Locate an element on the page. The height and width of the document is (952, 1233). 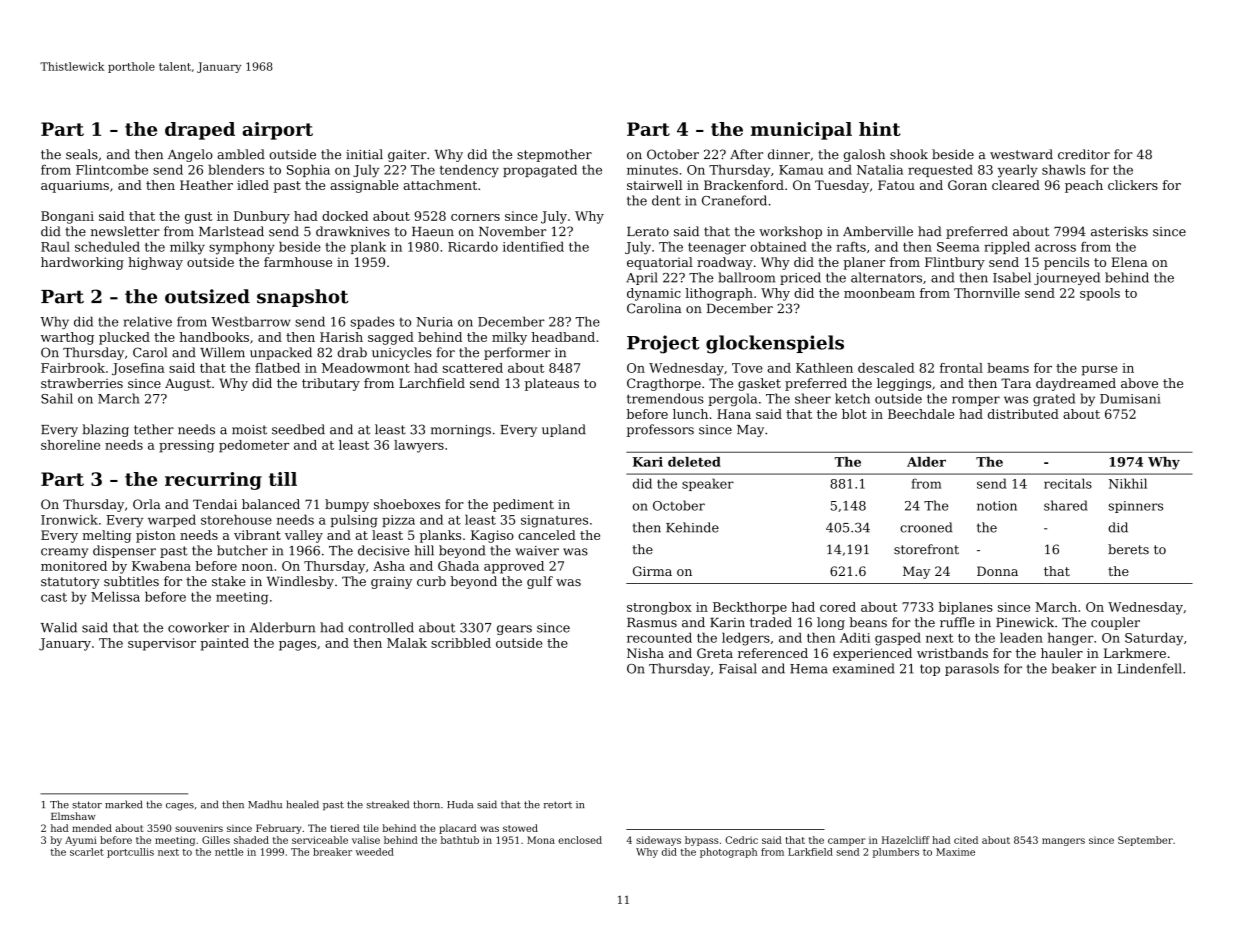
mended is located at coordinates (92, 828).
